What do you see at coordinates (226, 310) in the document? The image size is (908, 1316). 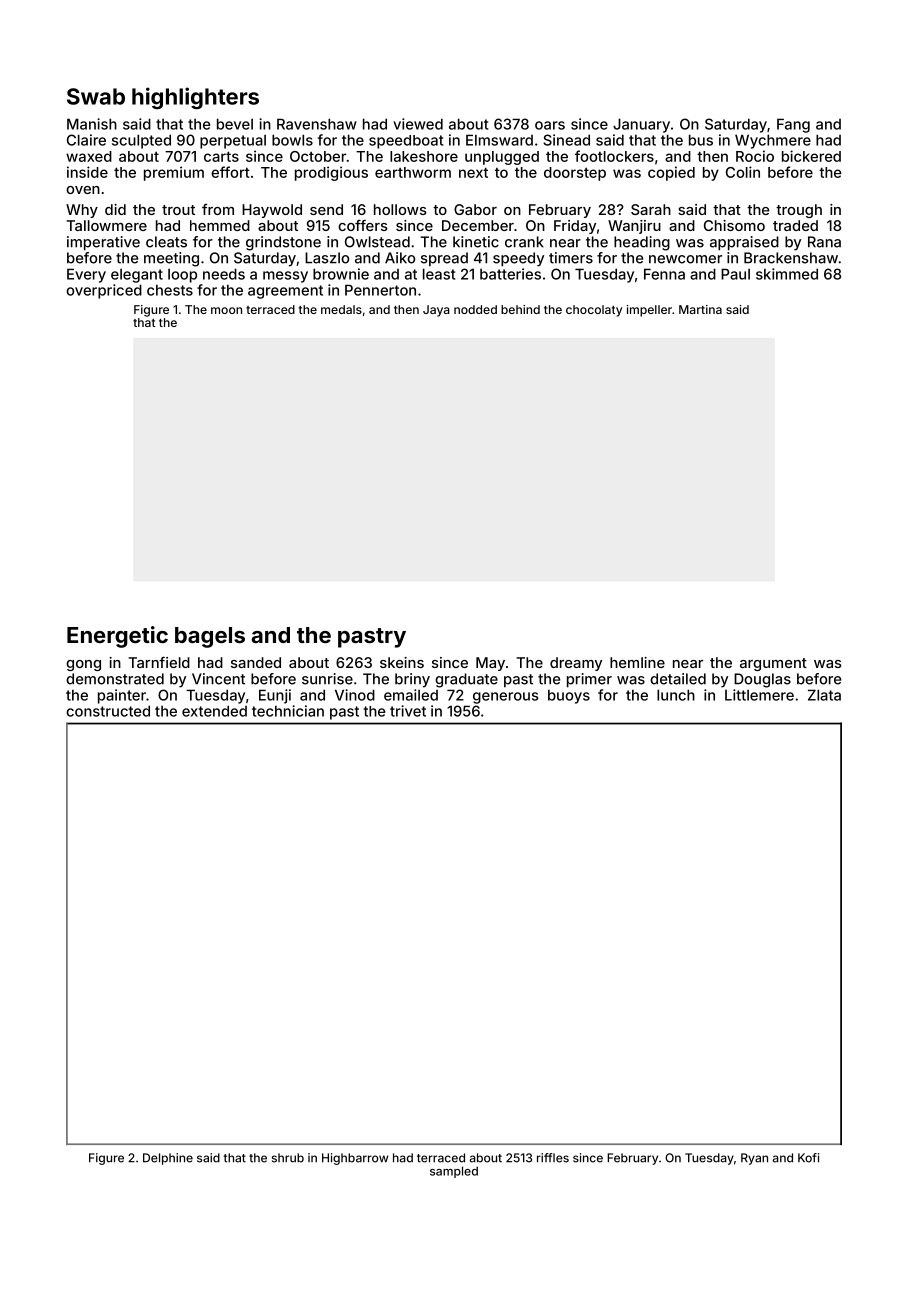 I see `moon` at bounding box center [226, 310].
